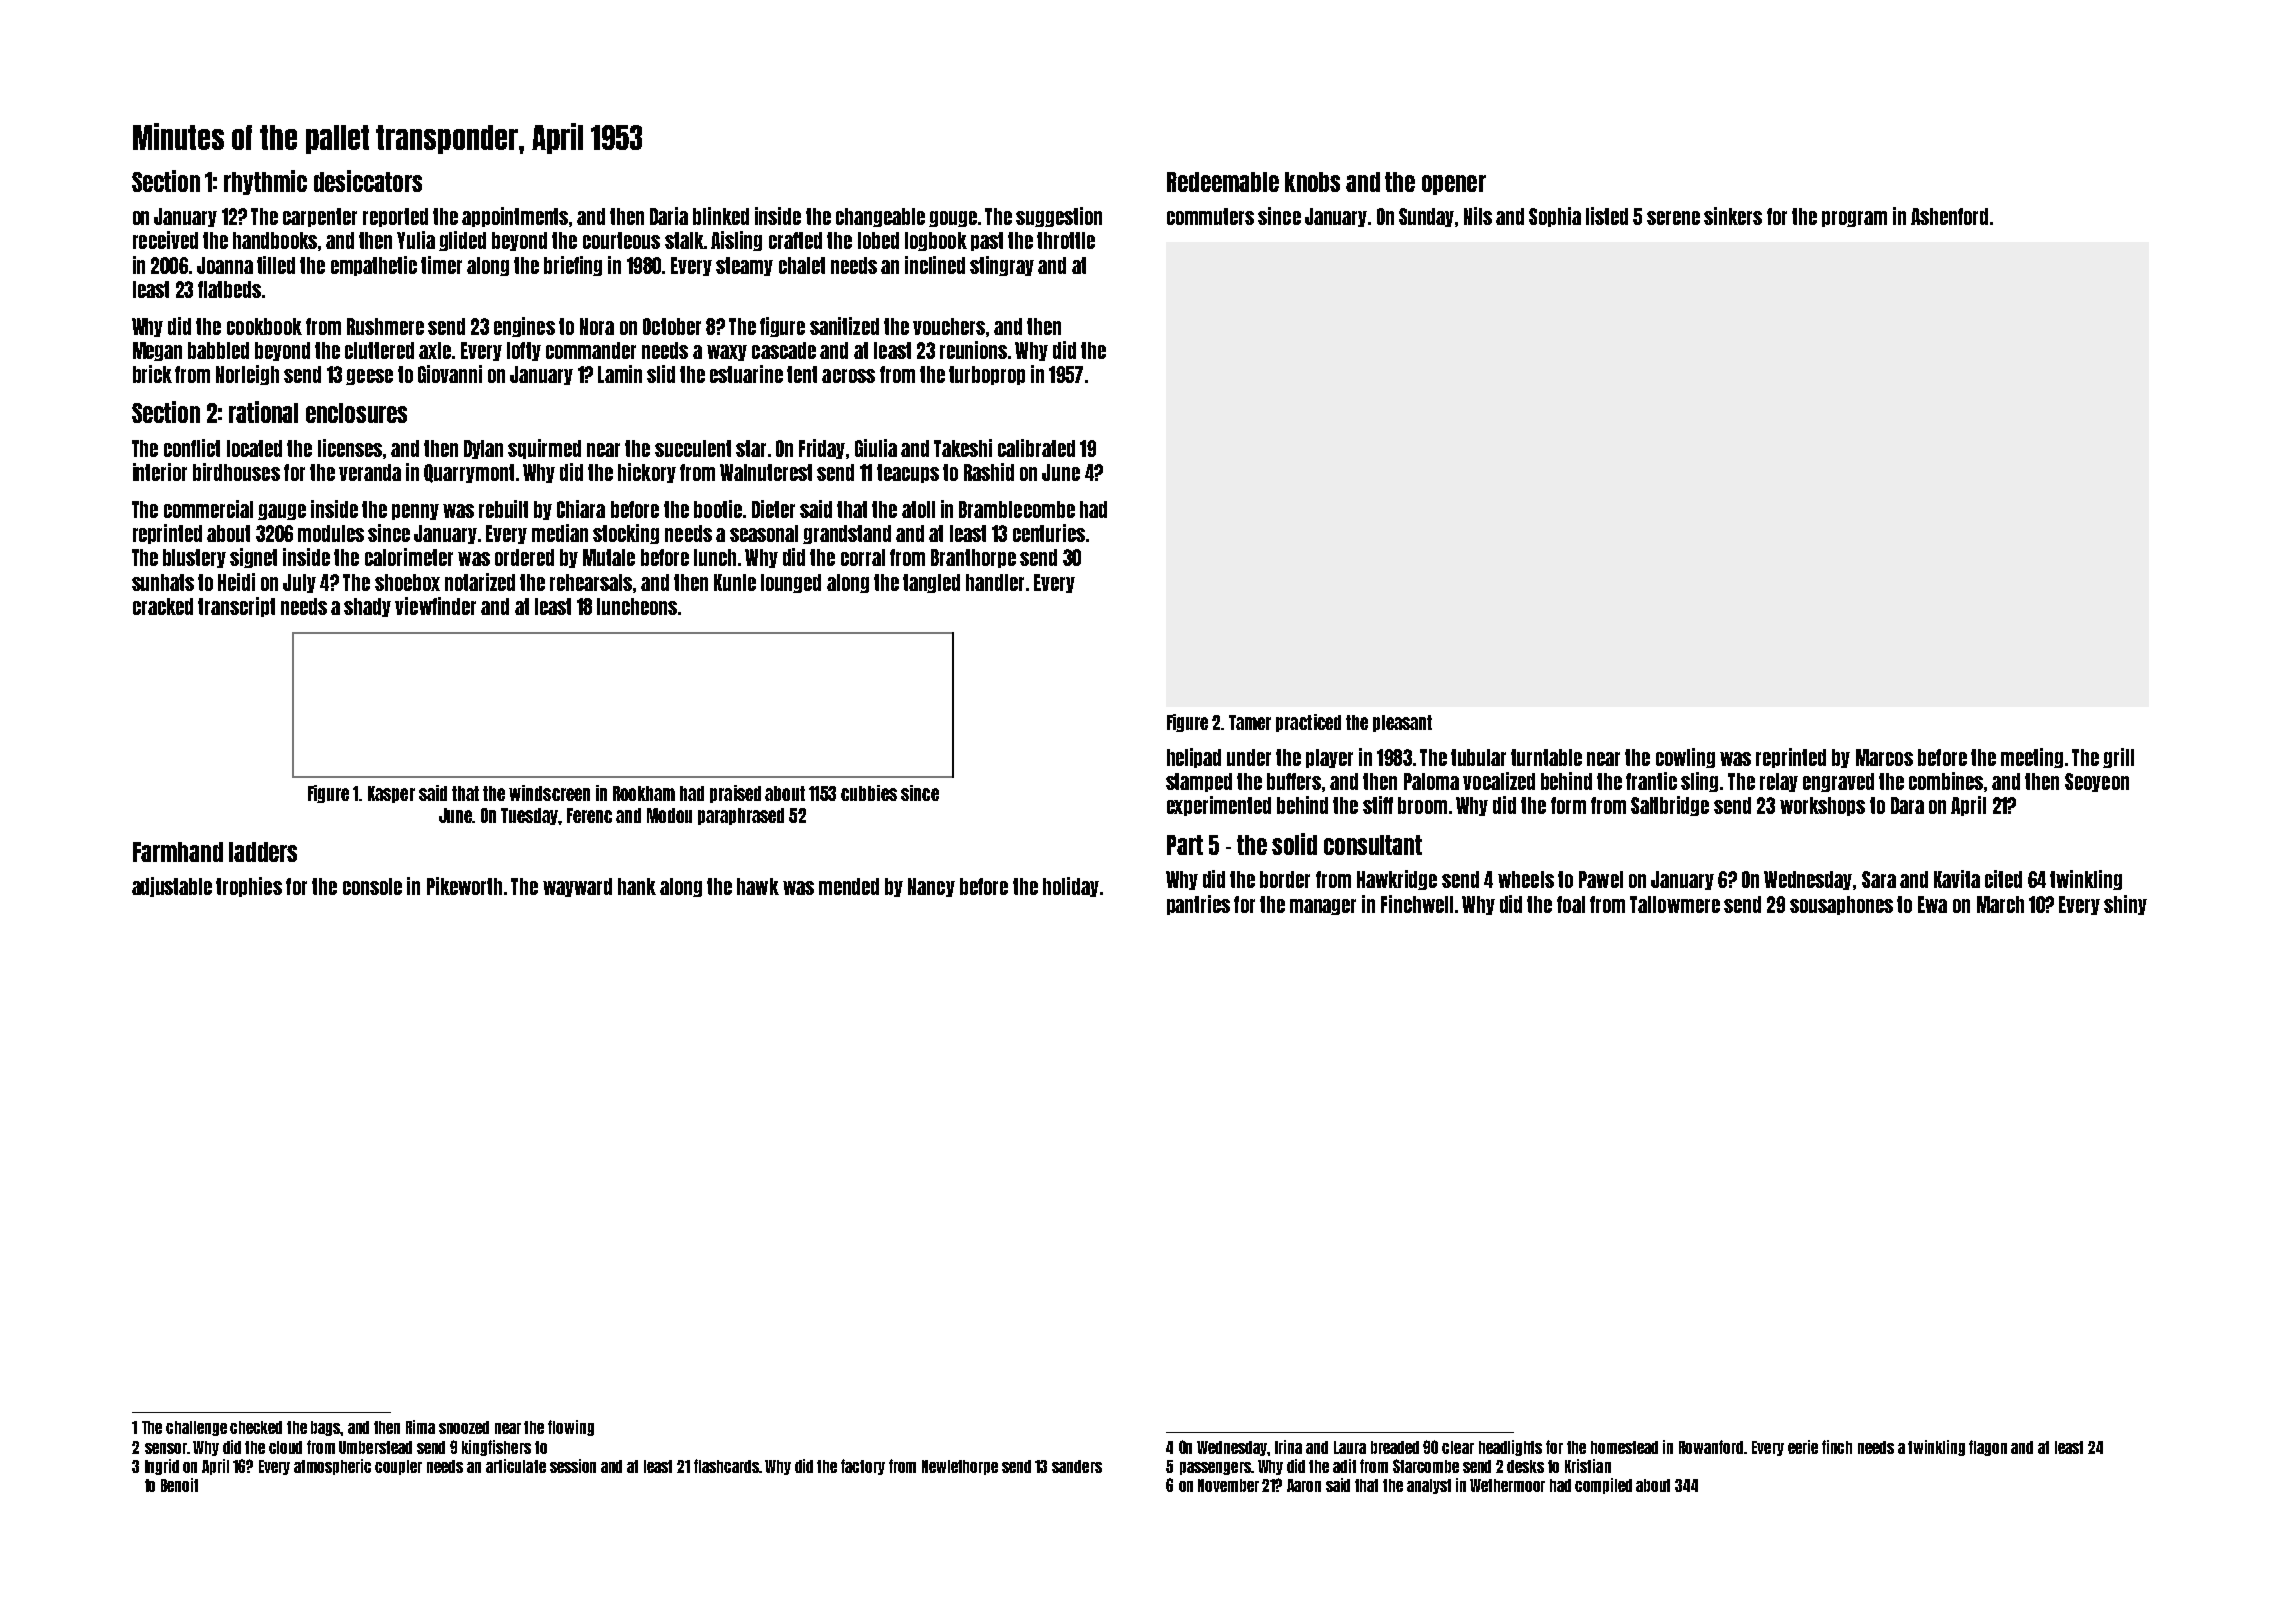 This screenshot has width=2280, height=1612. What do you see at coordinates (385, 326) in the screenshot?
I see `Rushmere` at bounding box center [385, 326].
